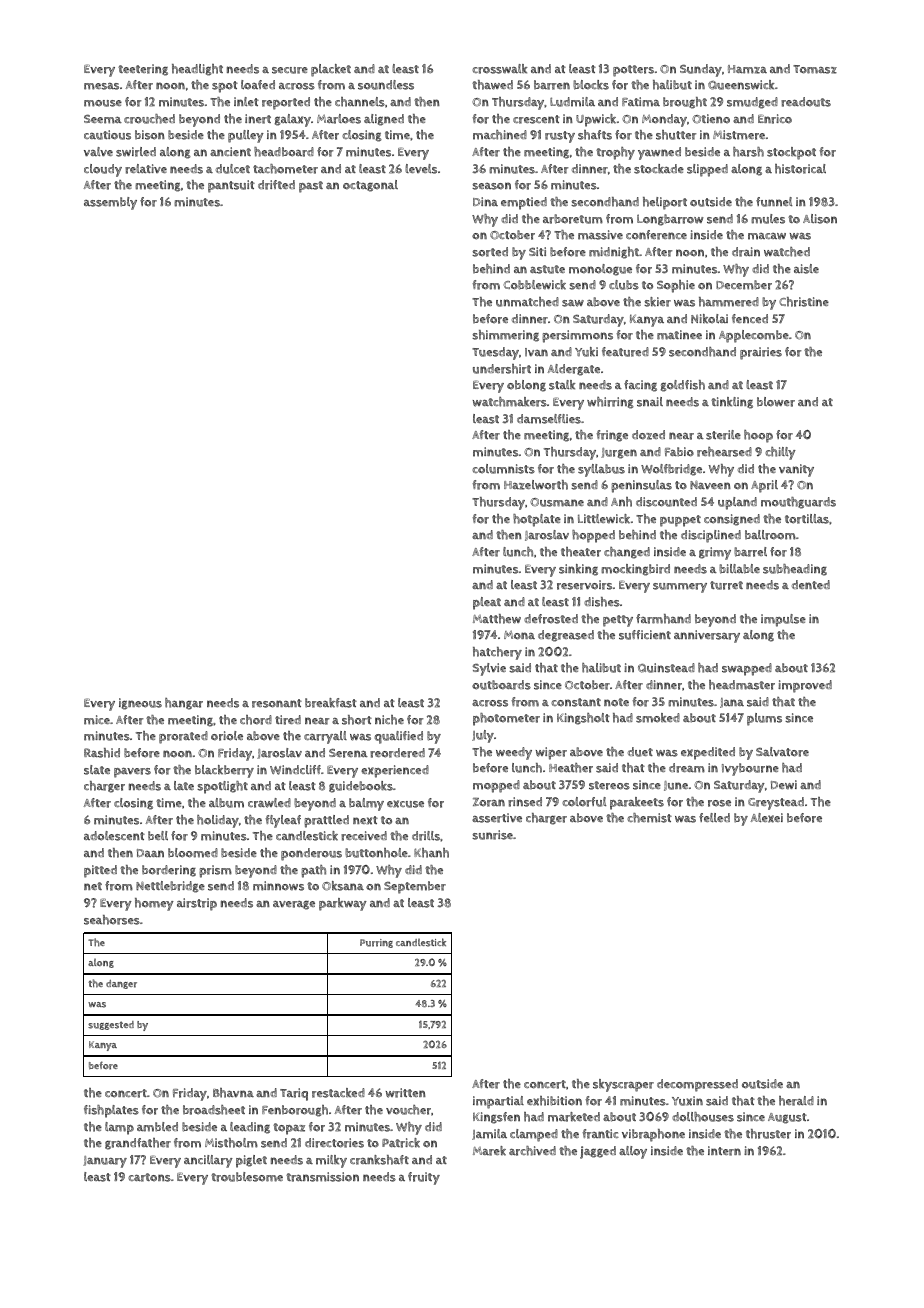 The width and height of the image is (924, 1308). I want to click on archived, so click(532, 1151).
